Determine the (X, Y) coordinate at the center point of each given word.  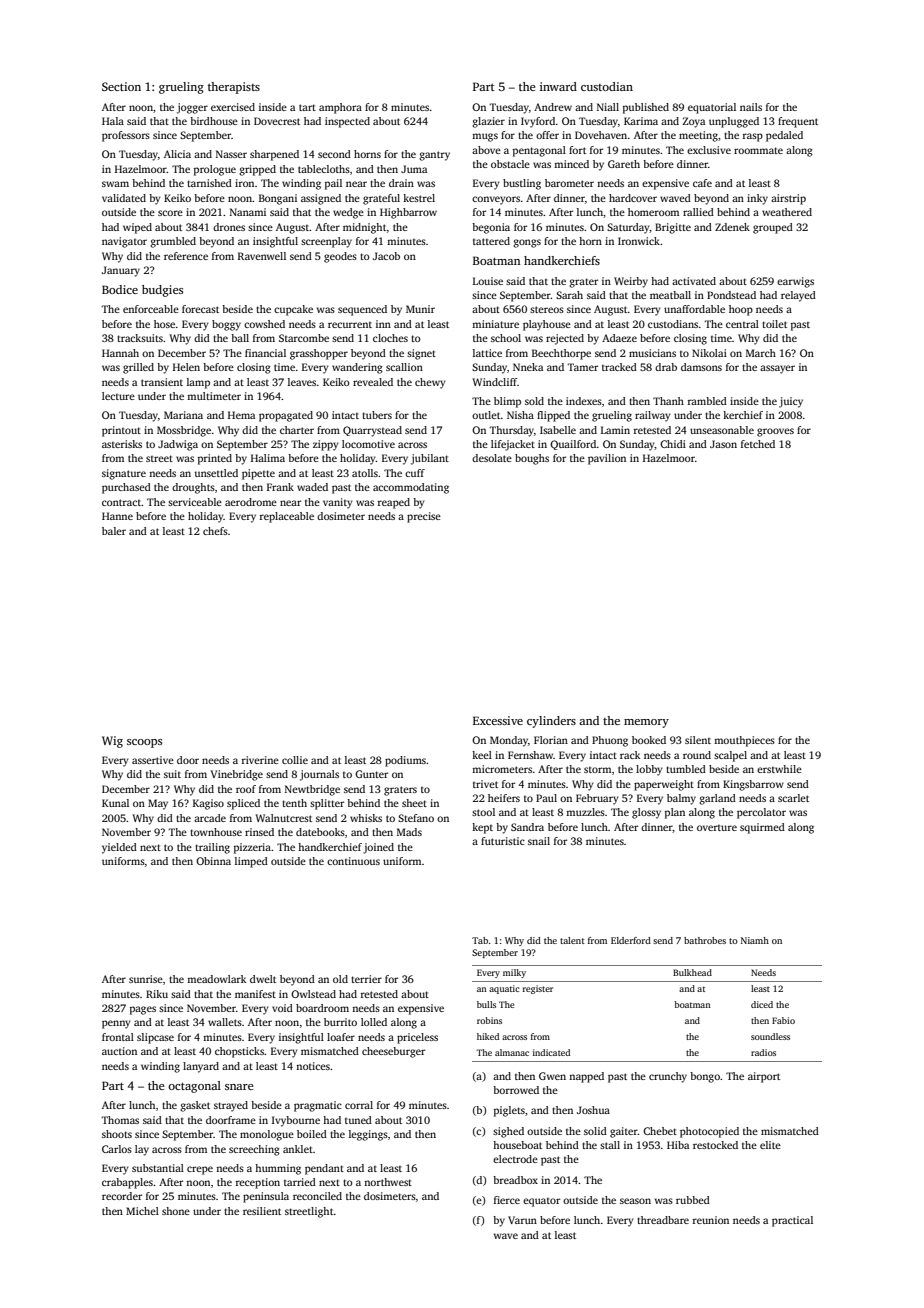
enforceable (151, 309)
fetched (758, 444)
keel (482, 755)
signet (421, 354)
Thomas (120, 1120)
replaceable (287, 517)
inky (757, 199)
